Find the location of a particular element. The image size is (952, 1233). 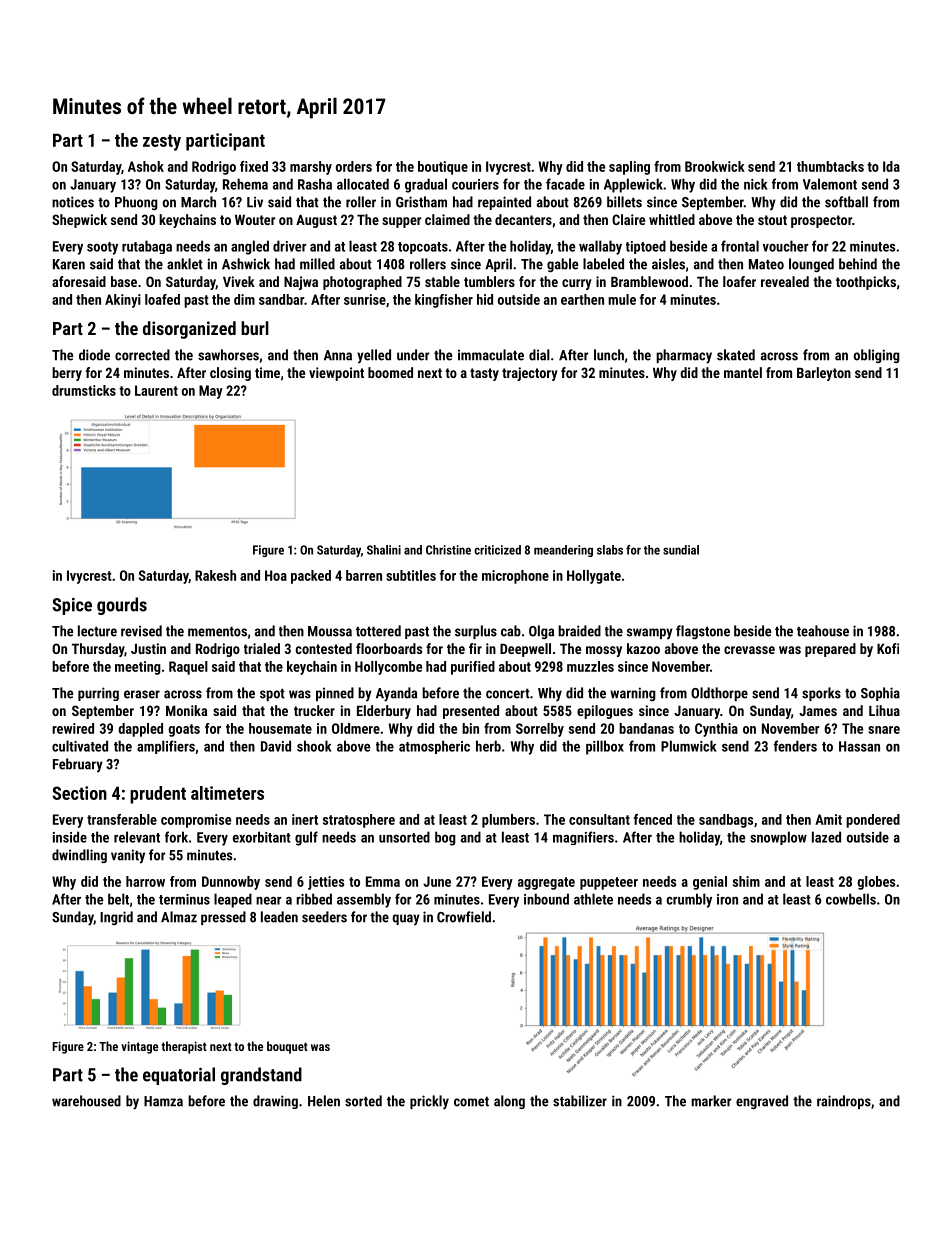

boutique is located at coordinates (443, 168).
